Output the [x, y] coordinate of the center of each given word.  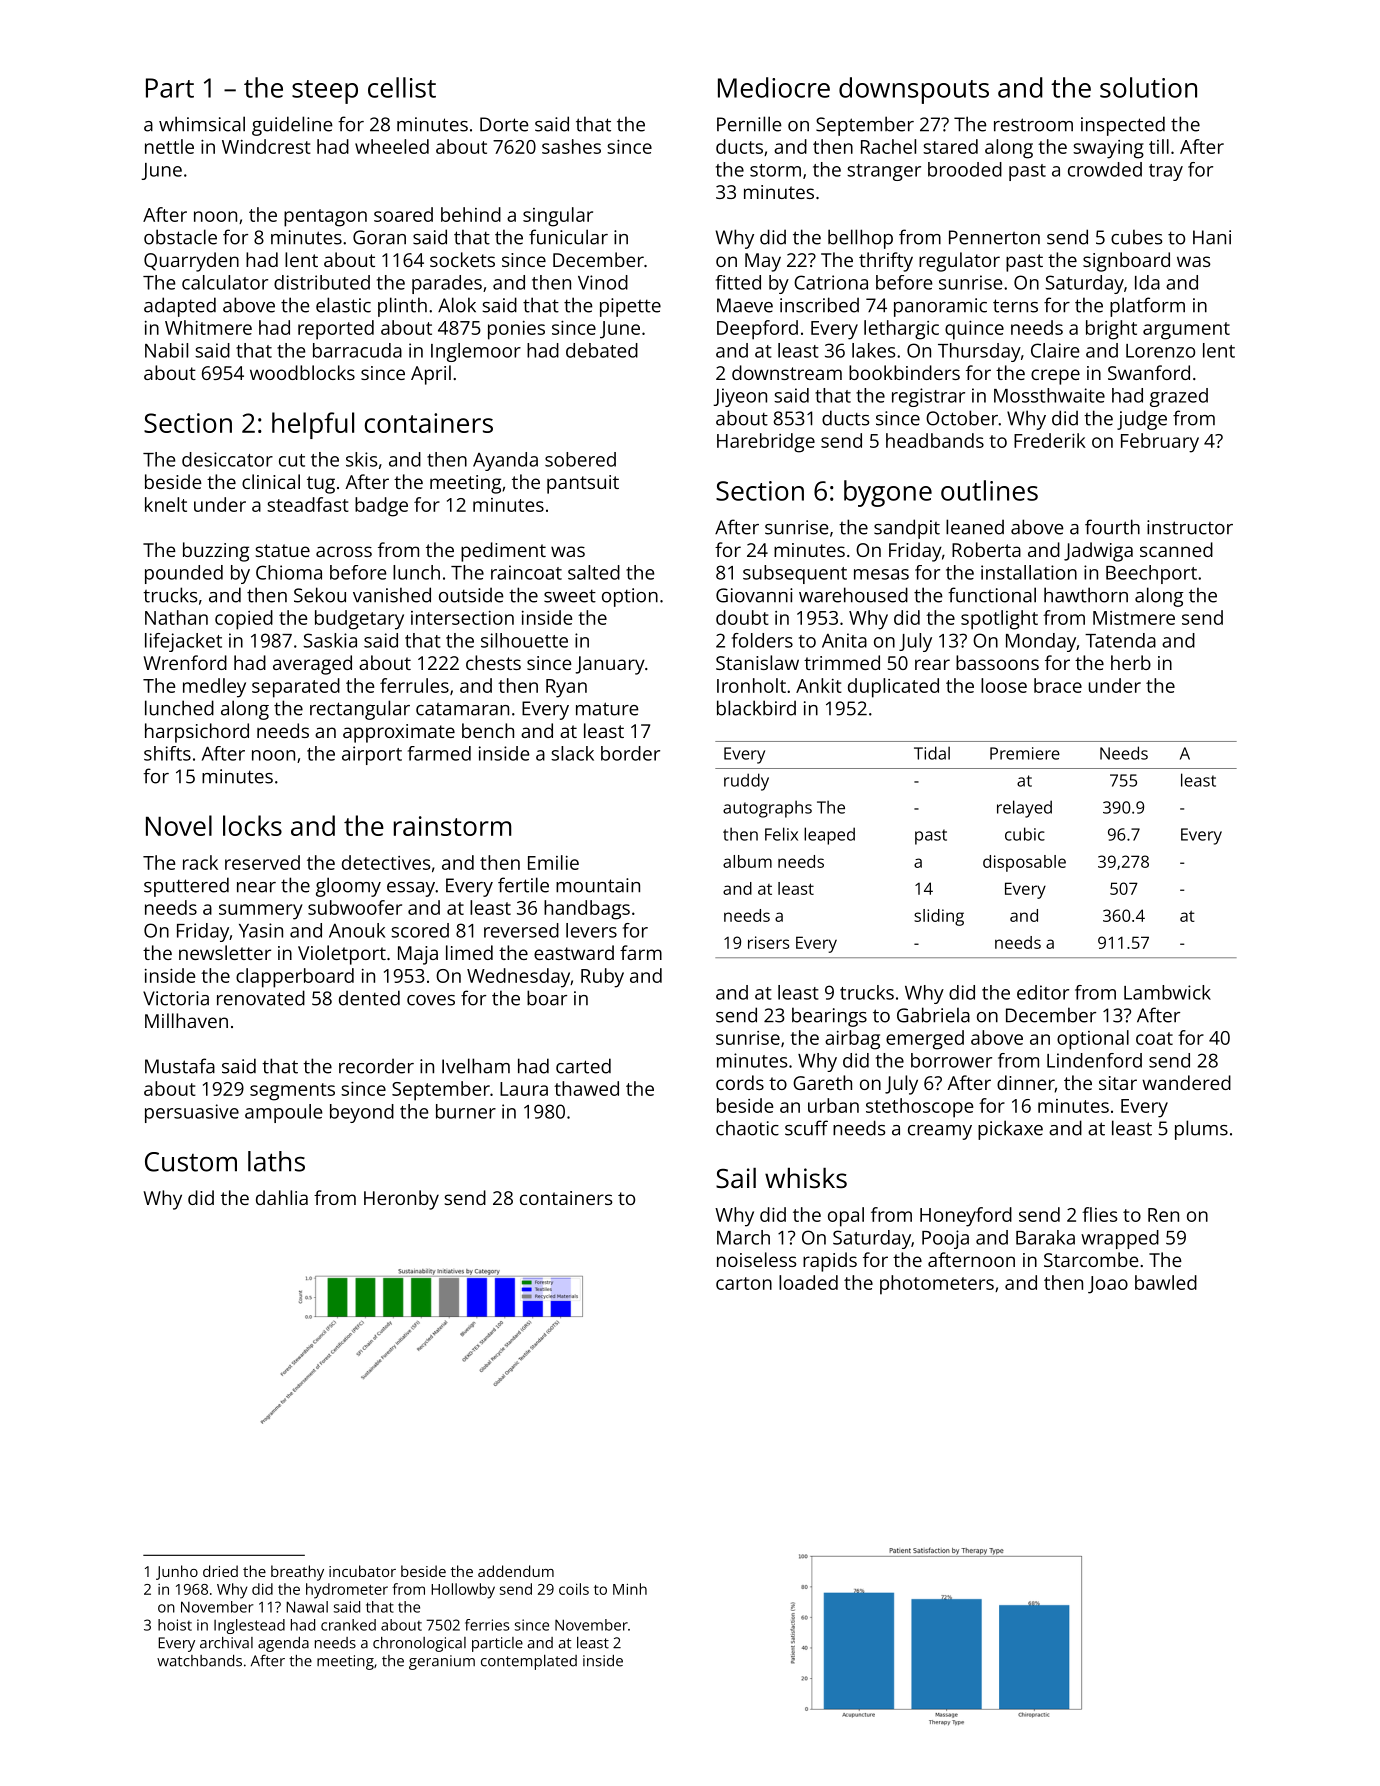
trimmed [842, 662]
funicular [568, 237]
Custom [191, 1162]
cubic [1025, 834]
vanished [392, 595]
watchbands [199, 1661]
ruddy [746, 782]
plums [1201, 1130]
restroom [1033, 125]
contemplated [529, 1662]
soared [403, 214]
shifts [167, 753]
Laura [524, 1089]
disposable [1024, 863]
